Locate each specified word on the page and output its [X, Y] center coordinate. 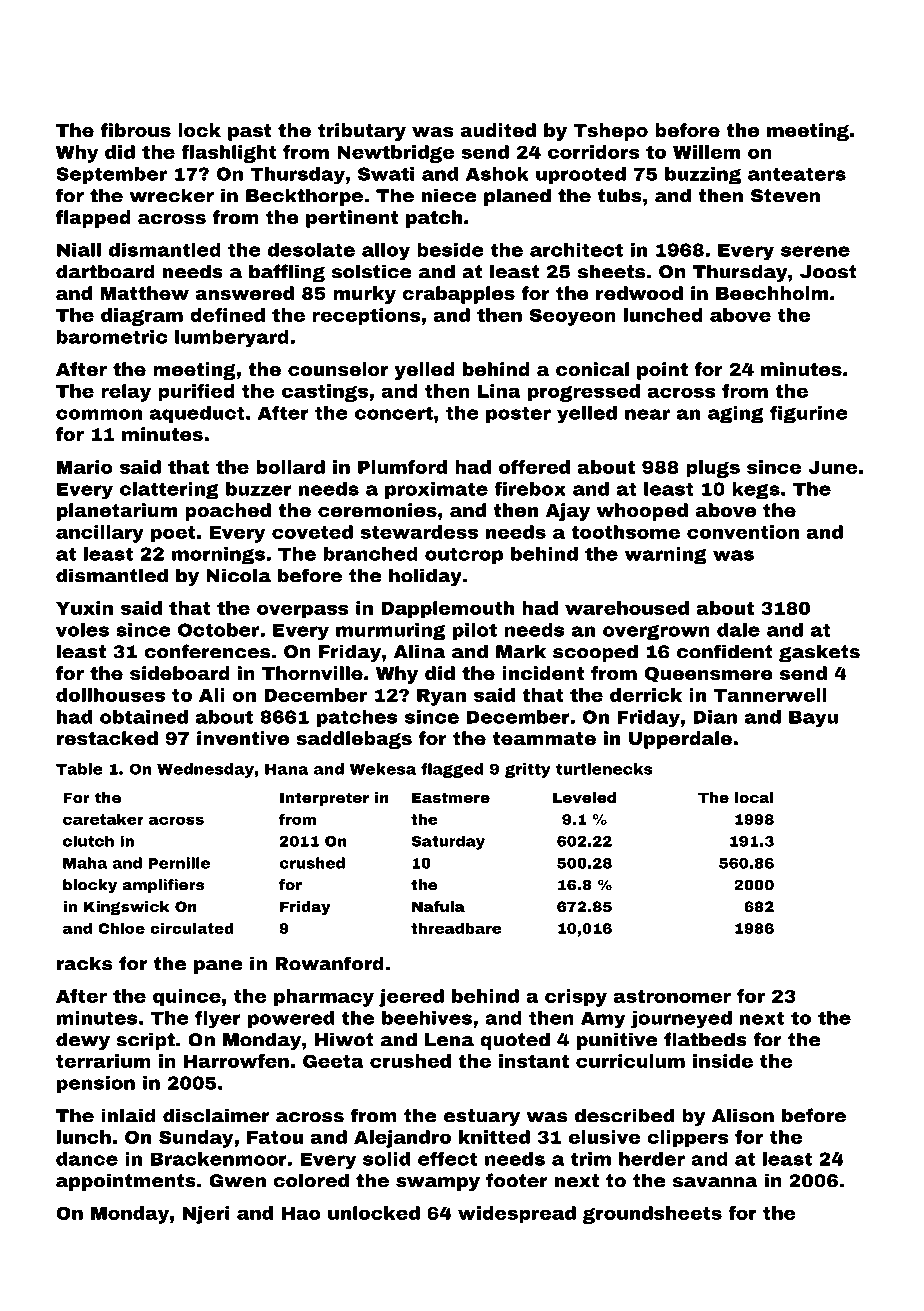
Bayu [813, 718]
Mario [85, 467]
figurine [808, 414]
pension [96, 1084]
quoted [515, 1041]
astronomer [672, 996]
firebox [530, 488]
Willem [706, 152]
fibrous [135, 130]
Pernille [179, 863]
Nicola [238, 575]
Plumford [402, 467]
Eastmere [451, 797]
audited [498, 130]
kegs [756, 490]
